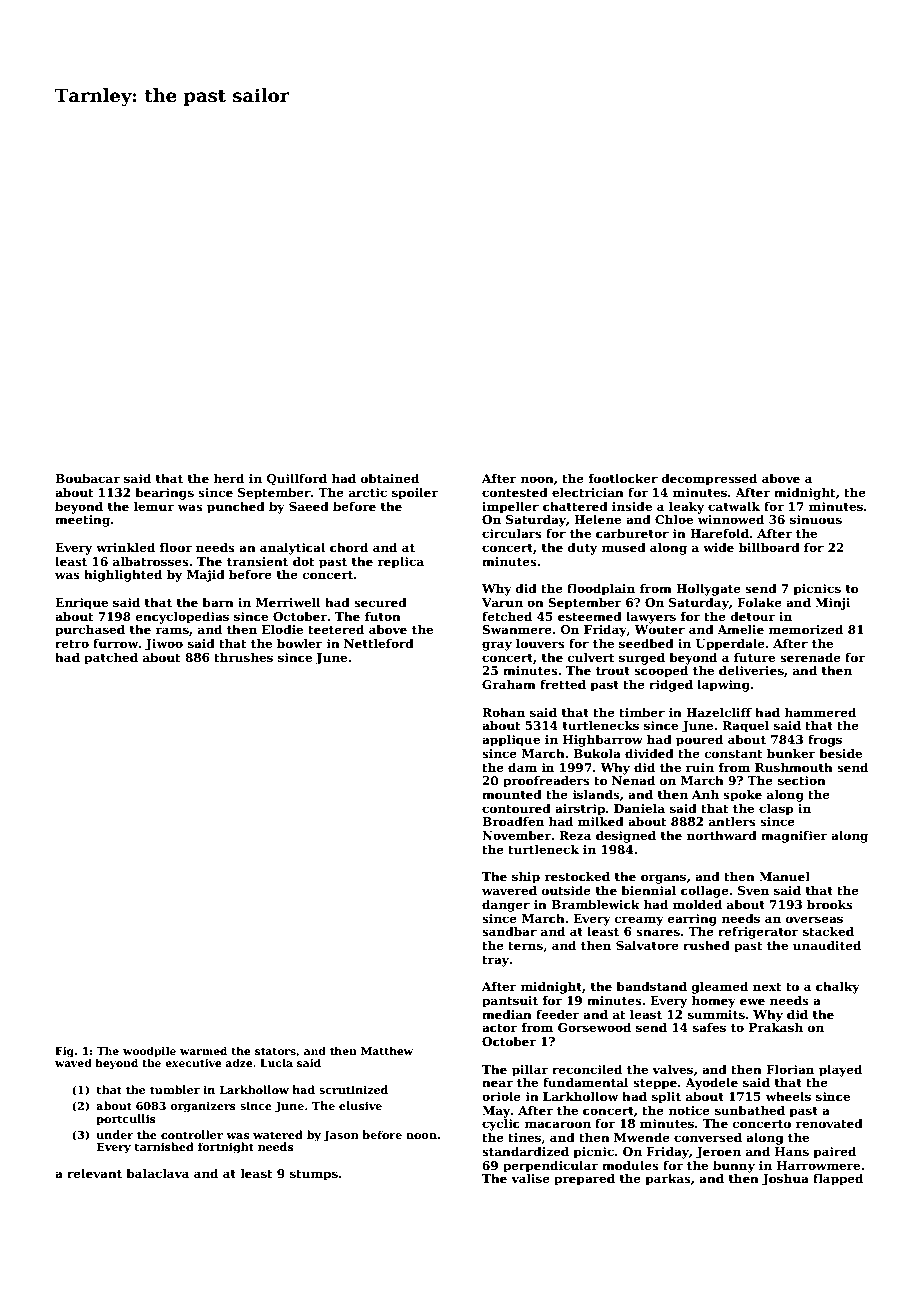 Image resolution: width=924 pixels, height=1308 pixels. What do you see at coordinates (769, 547) in the screenshot?
I see `billboard` at bounding box center [769, 547].
